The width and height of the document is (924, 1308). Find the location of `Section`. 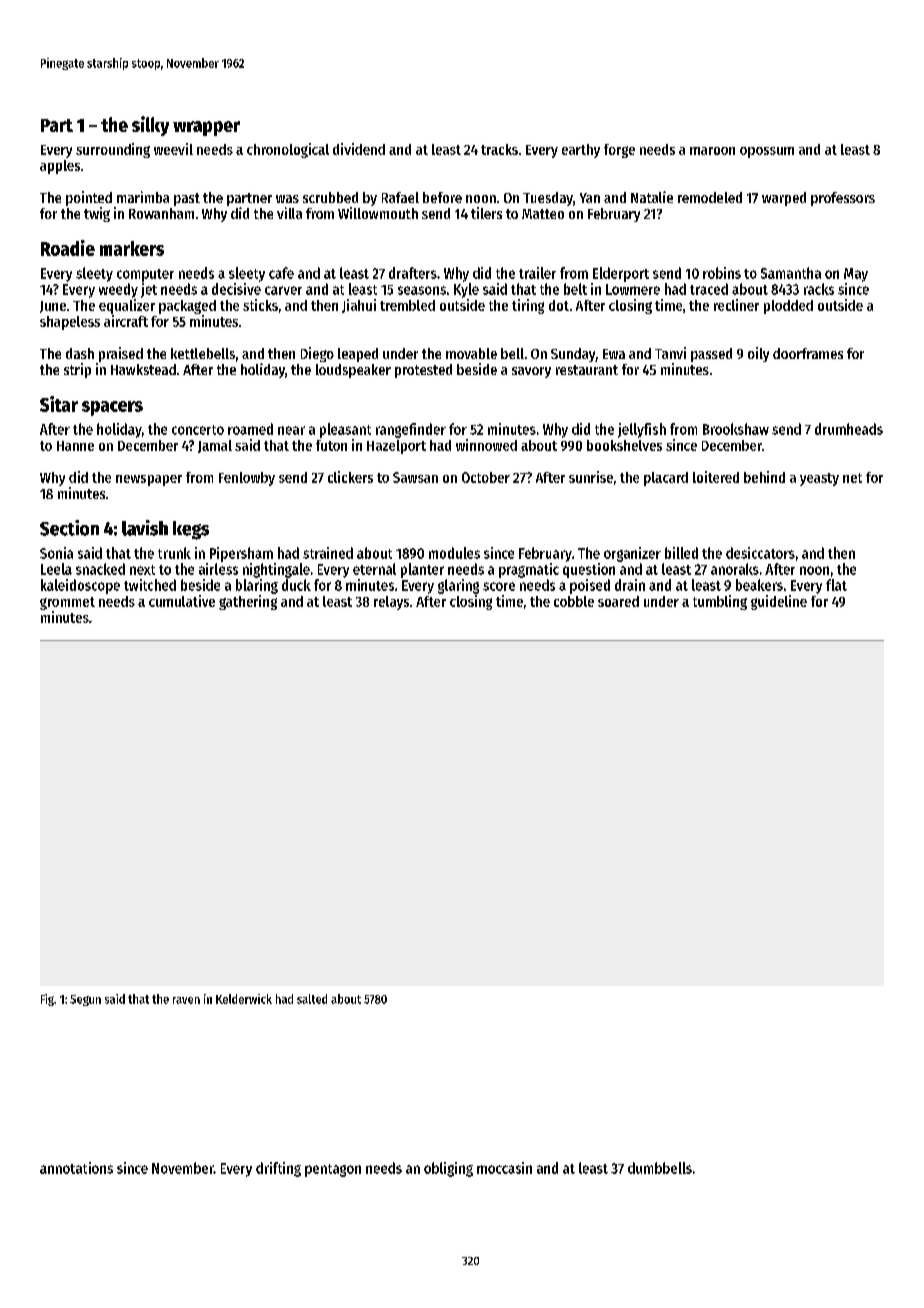

Section is located at coordinates (69, 528).
